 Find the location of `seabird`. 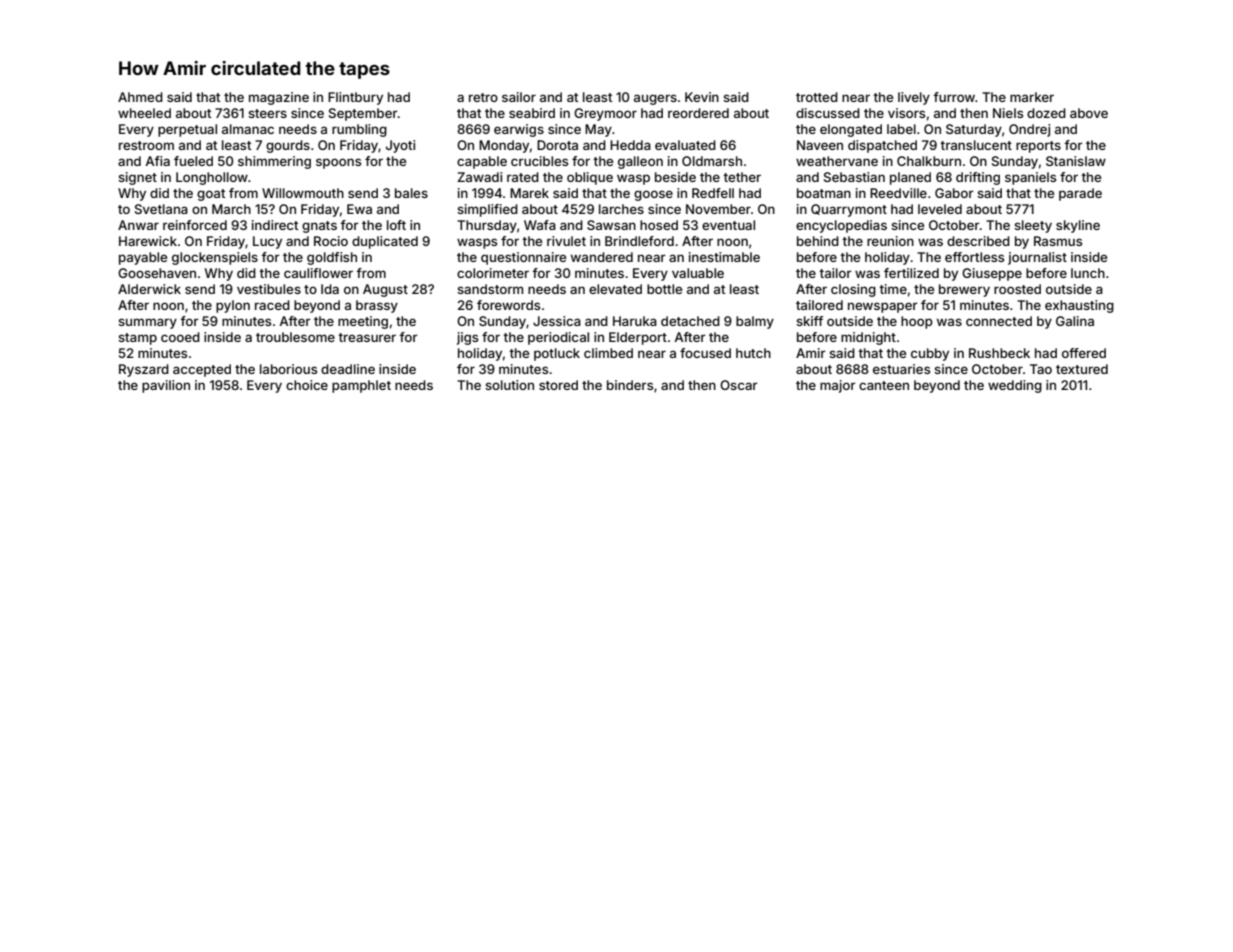

seabird is located at coordinates (532, 113).
